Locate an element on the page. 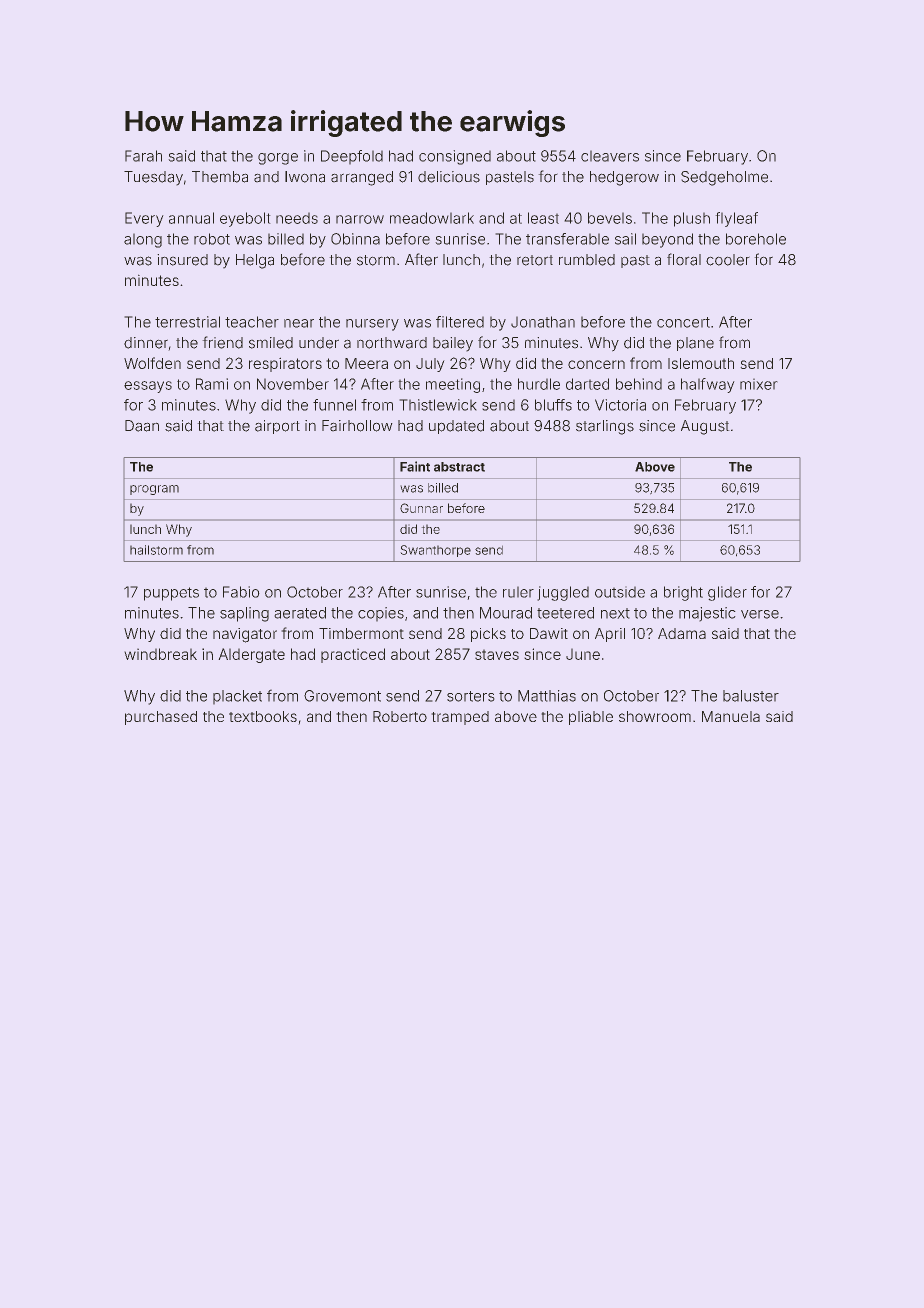 Image resolution: width=924 pixels, height=1308 pixels. Jonathan is located at coordinates (543, 322).
